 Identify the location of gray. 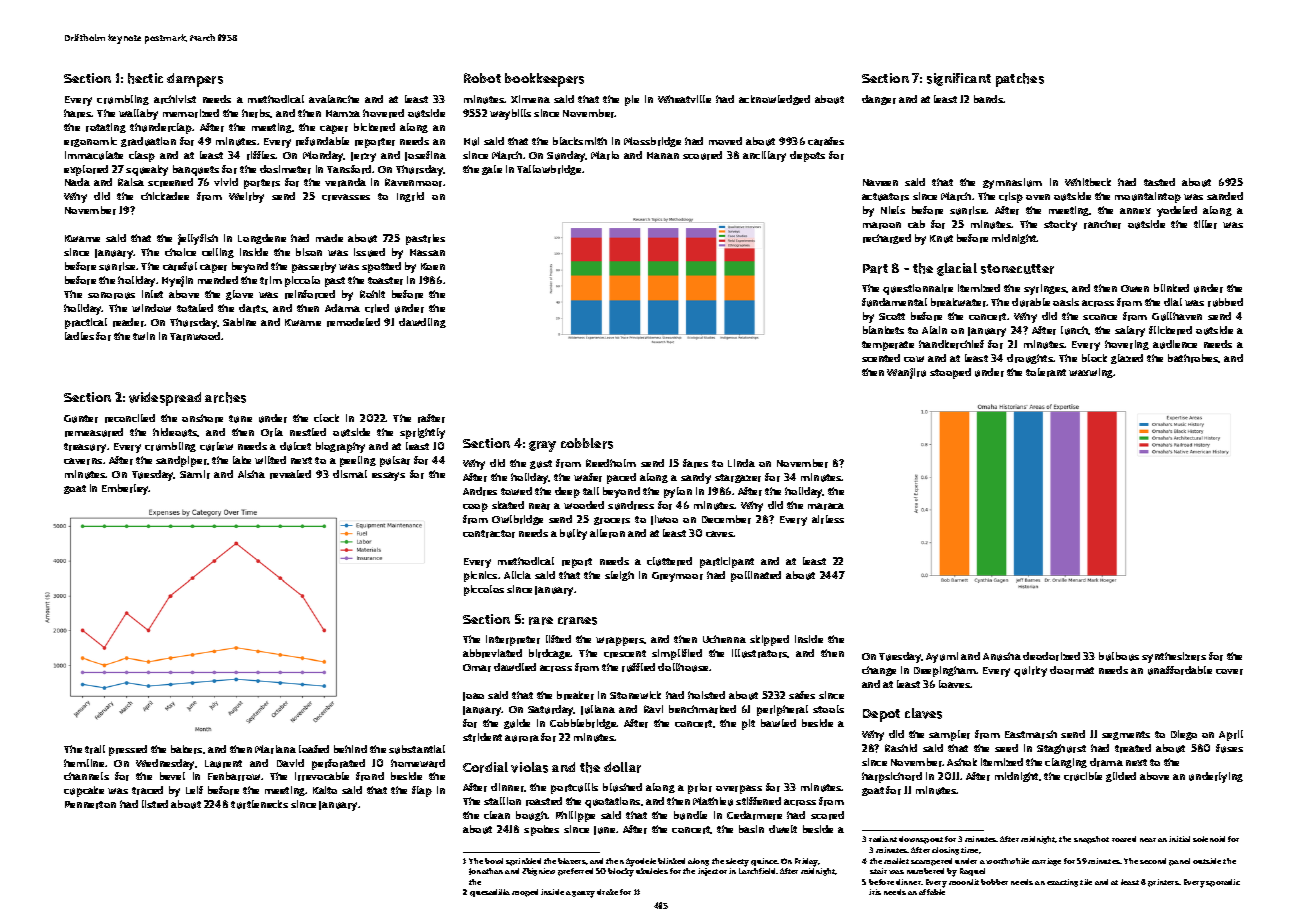
(542, 446).
